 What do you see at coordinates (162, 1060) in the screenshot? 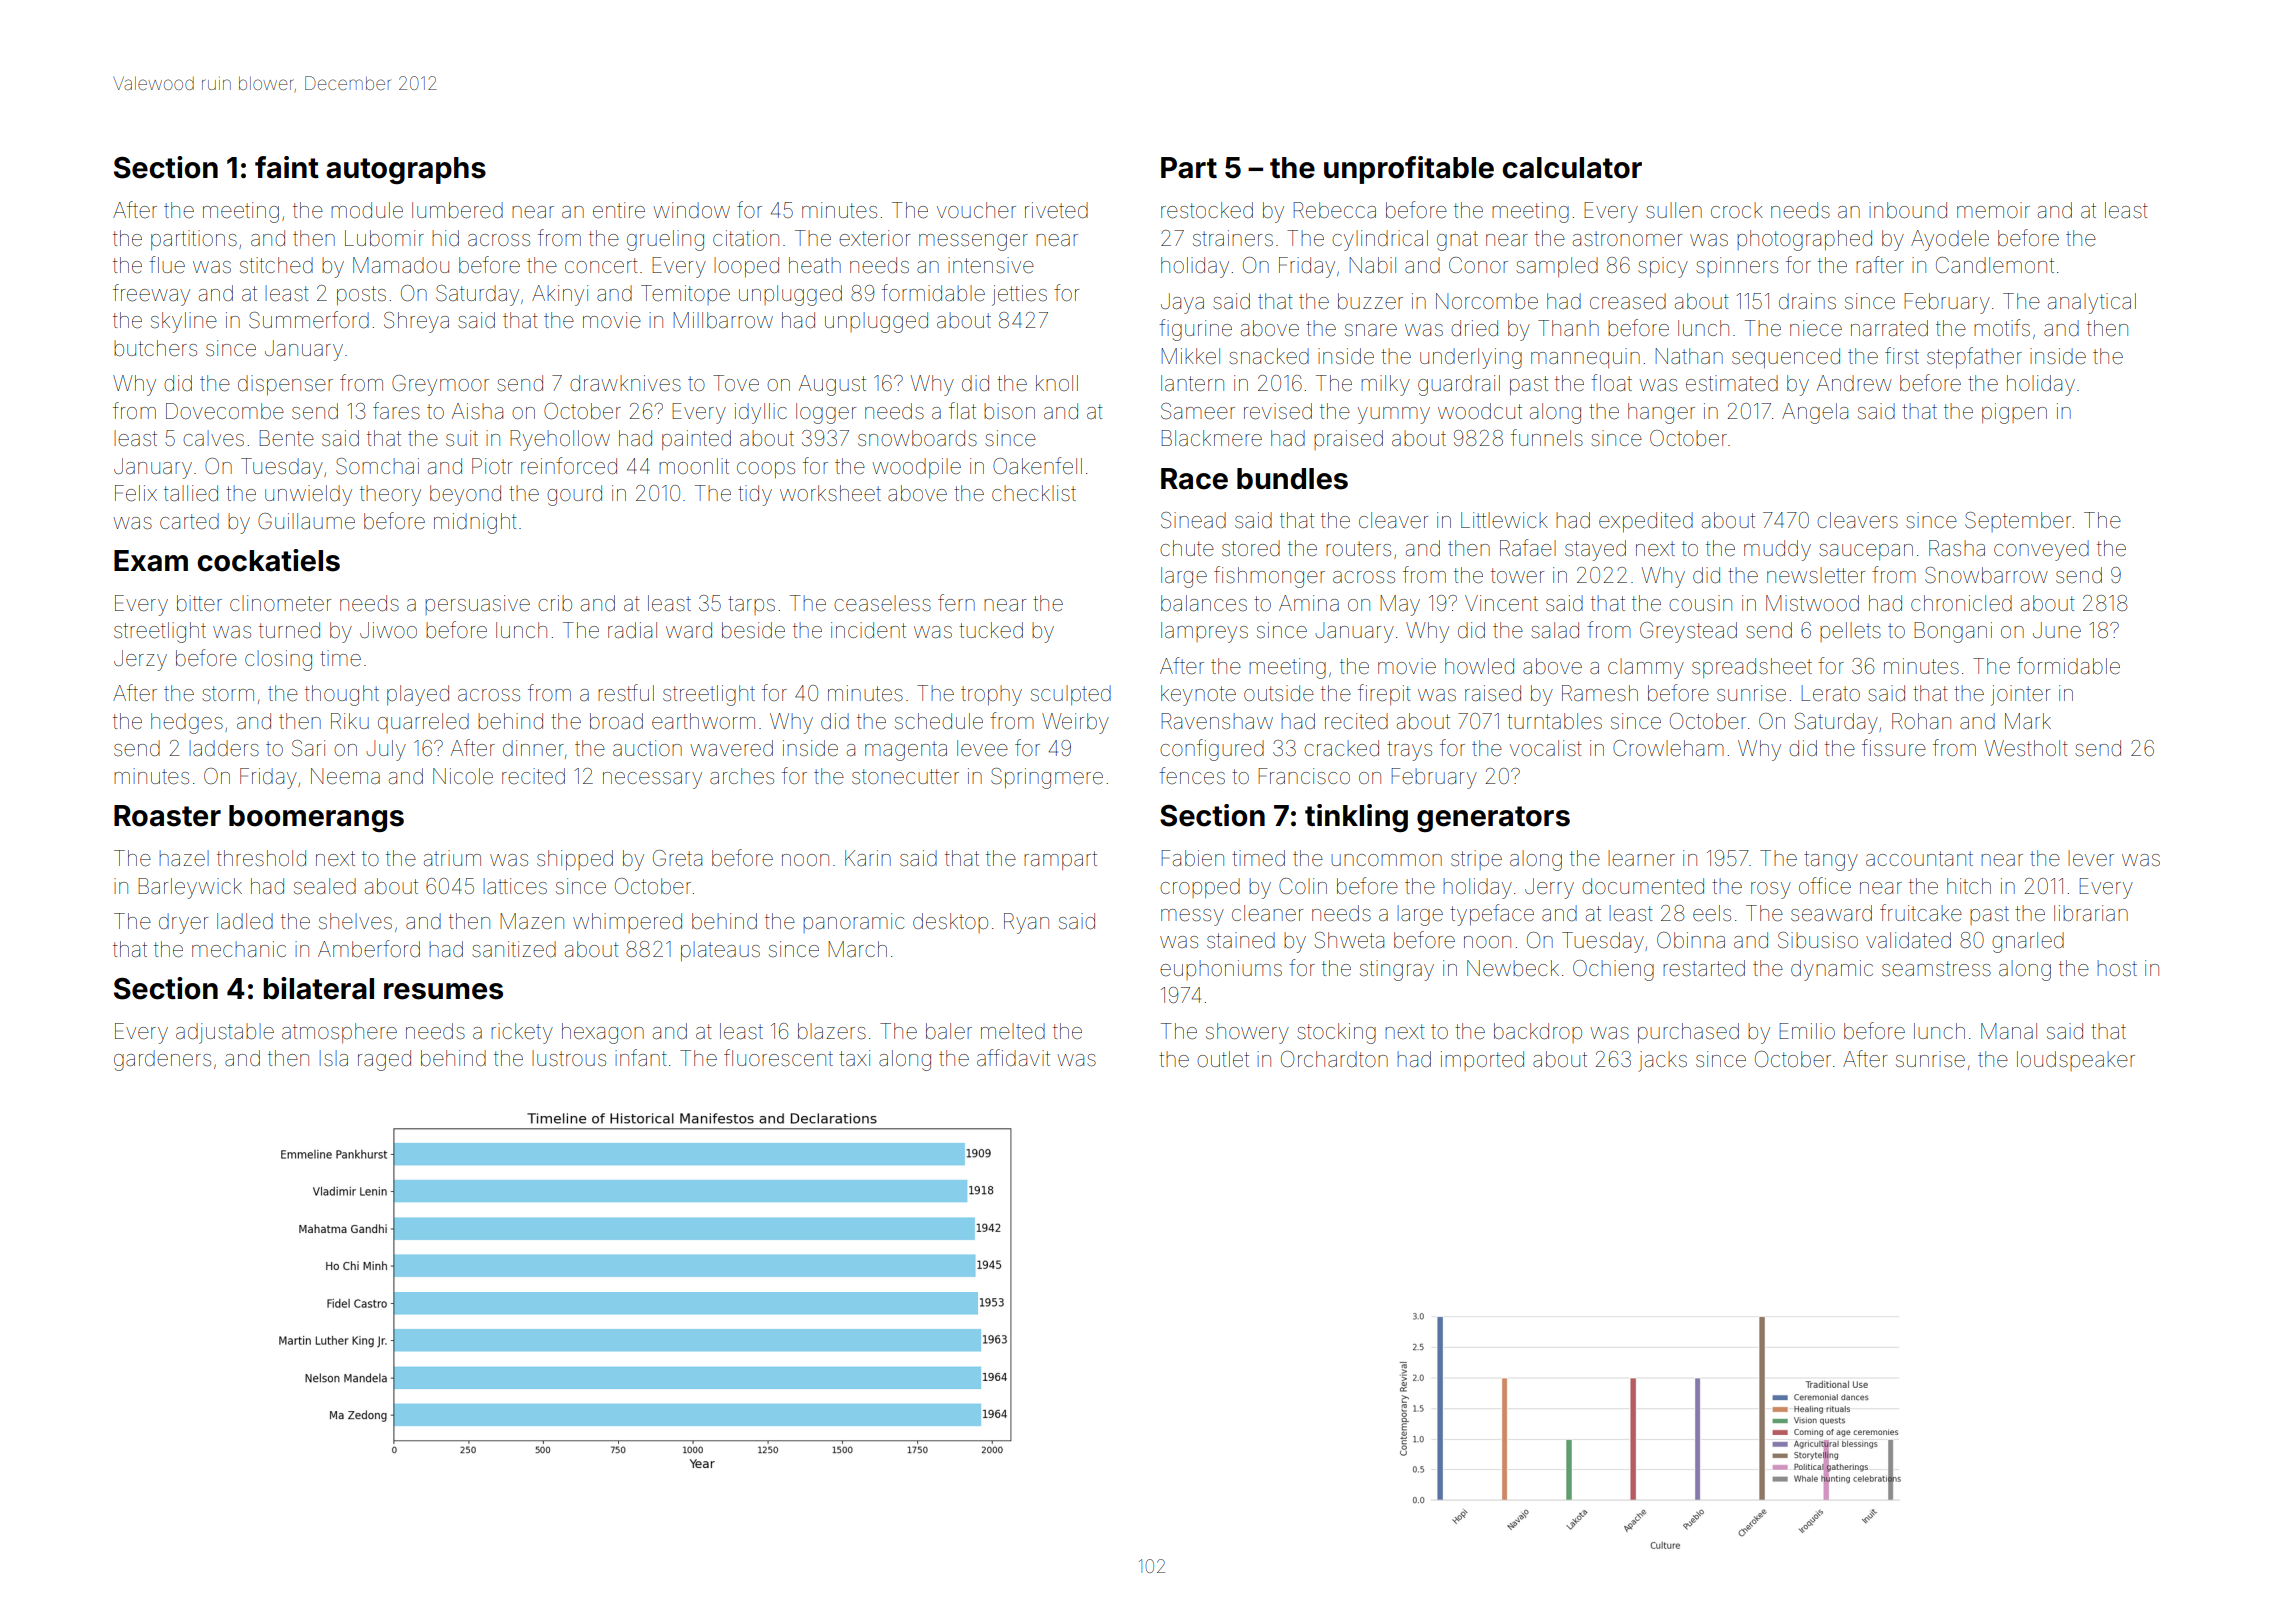
I see `gardeners` at bounding box center [162, 1060].
